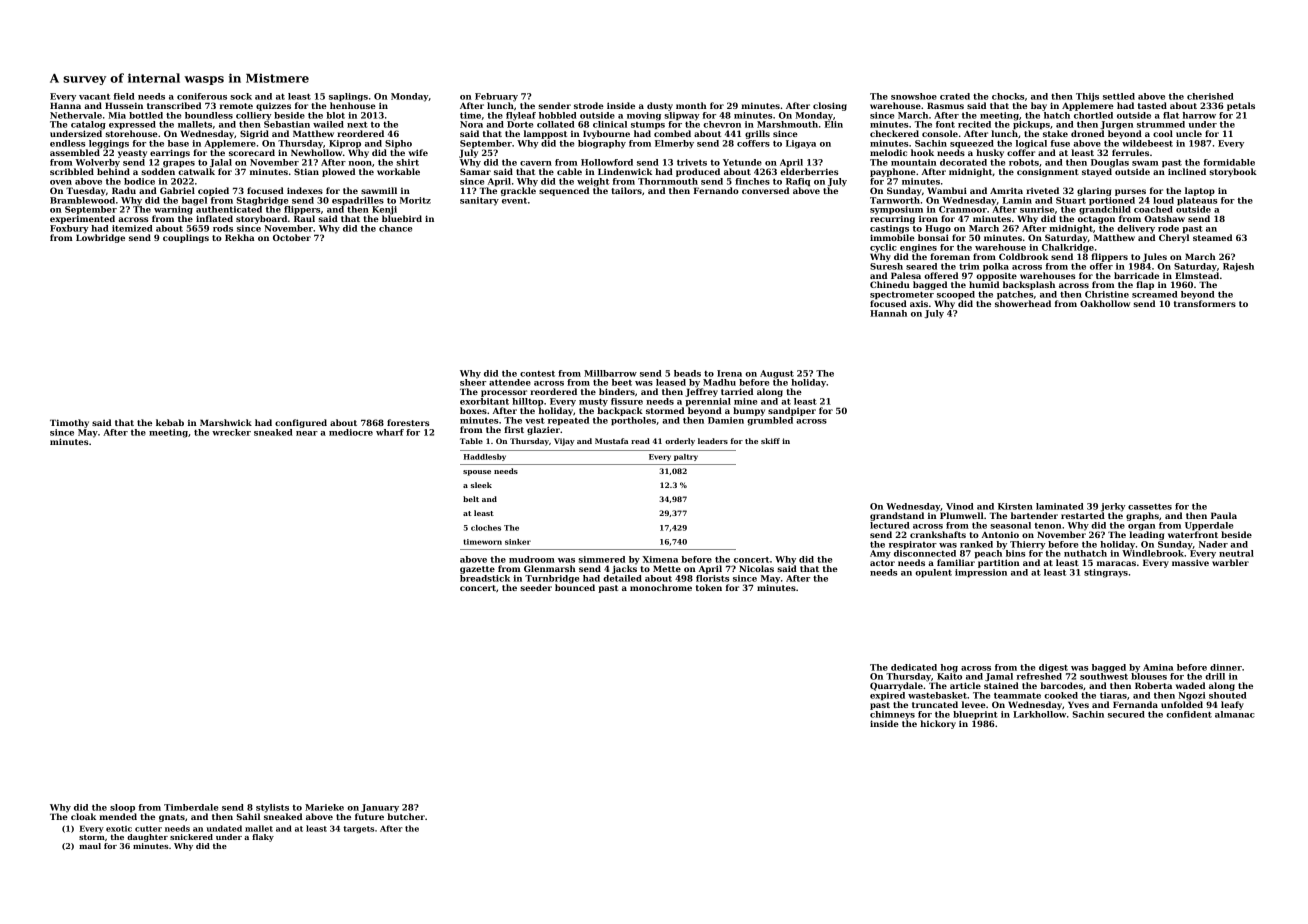 The image size is (1308, 924). I want to click on wrecker, so click(231, 432).
